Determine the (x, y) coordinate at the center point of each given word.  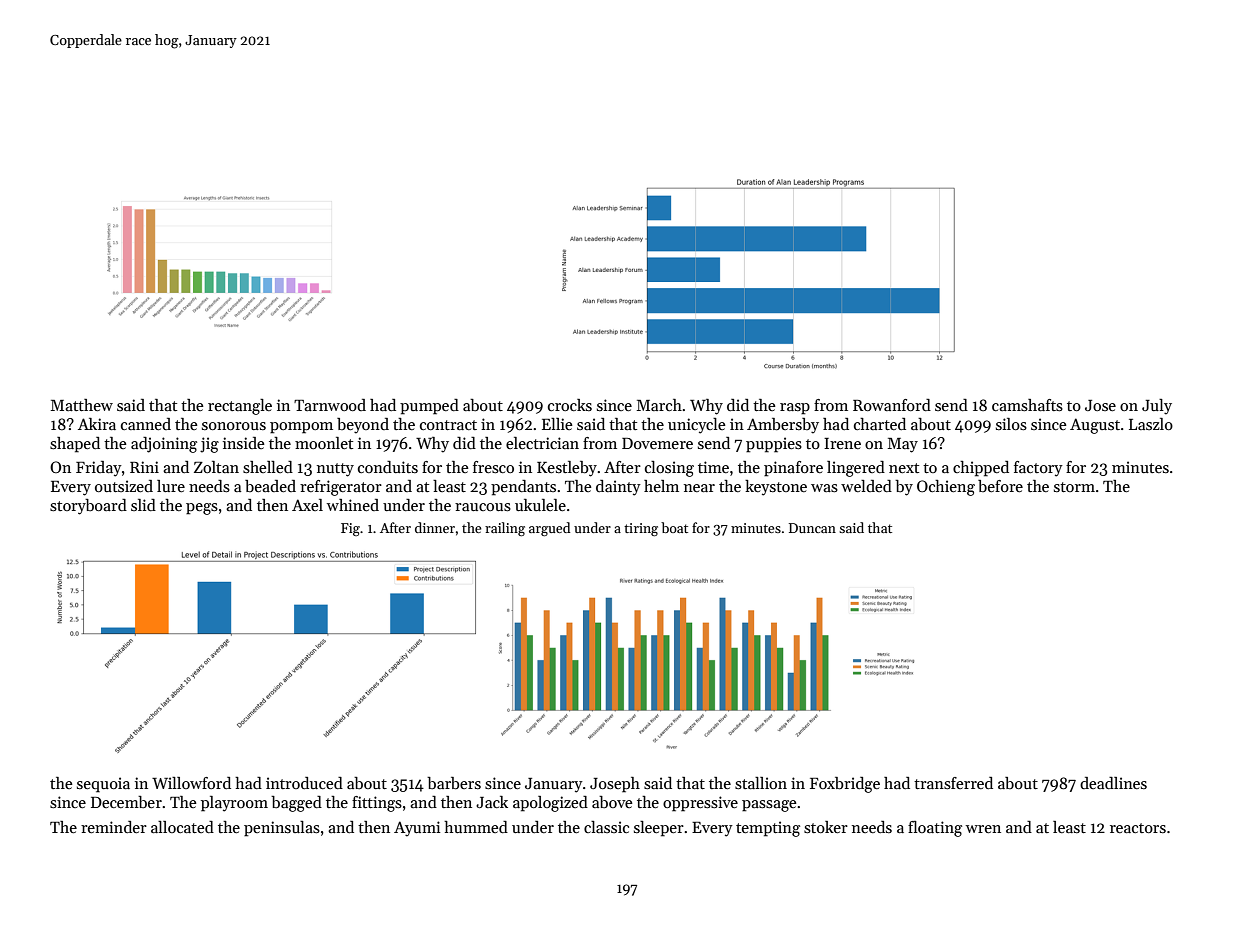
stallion (761, 783)
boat (674, 527)
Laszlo (1151, 424)
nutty (335, 470)
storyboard (88, 507)
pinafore (793, 469)
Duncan (812, 528)
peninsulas (282, 829)
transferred (953, 783)
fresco (493, 467)
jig (209, 445)
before (1000, 486)
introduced (304, 783)
